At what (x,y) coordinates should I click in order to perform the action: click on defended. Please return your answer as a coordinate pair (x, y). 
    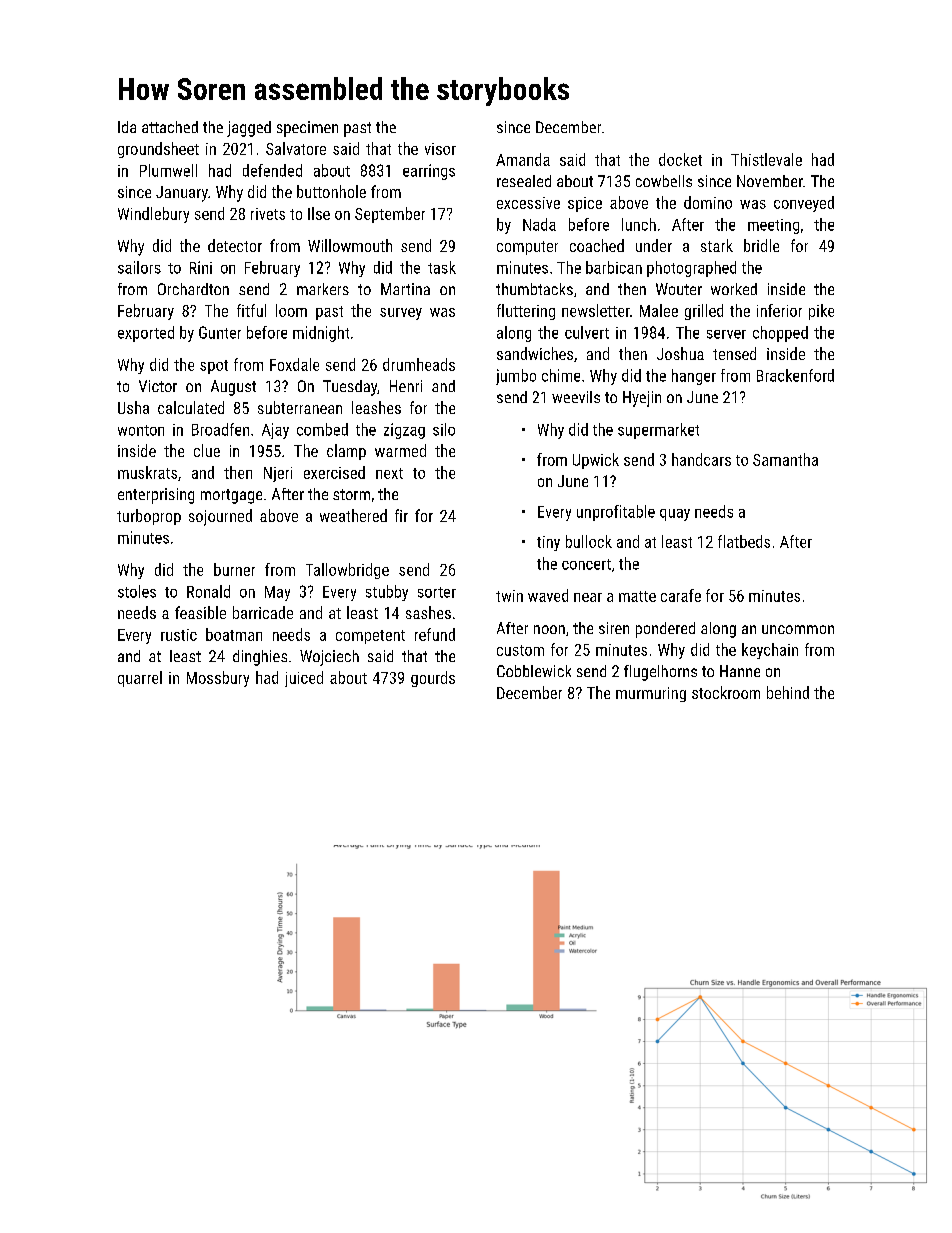
    Looking at the image, I should click on (272, 170).
